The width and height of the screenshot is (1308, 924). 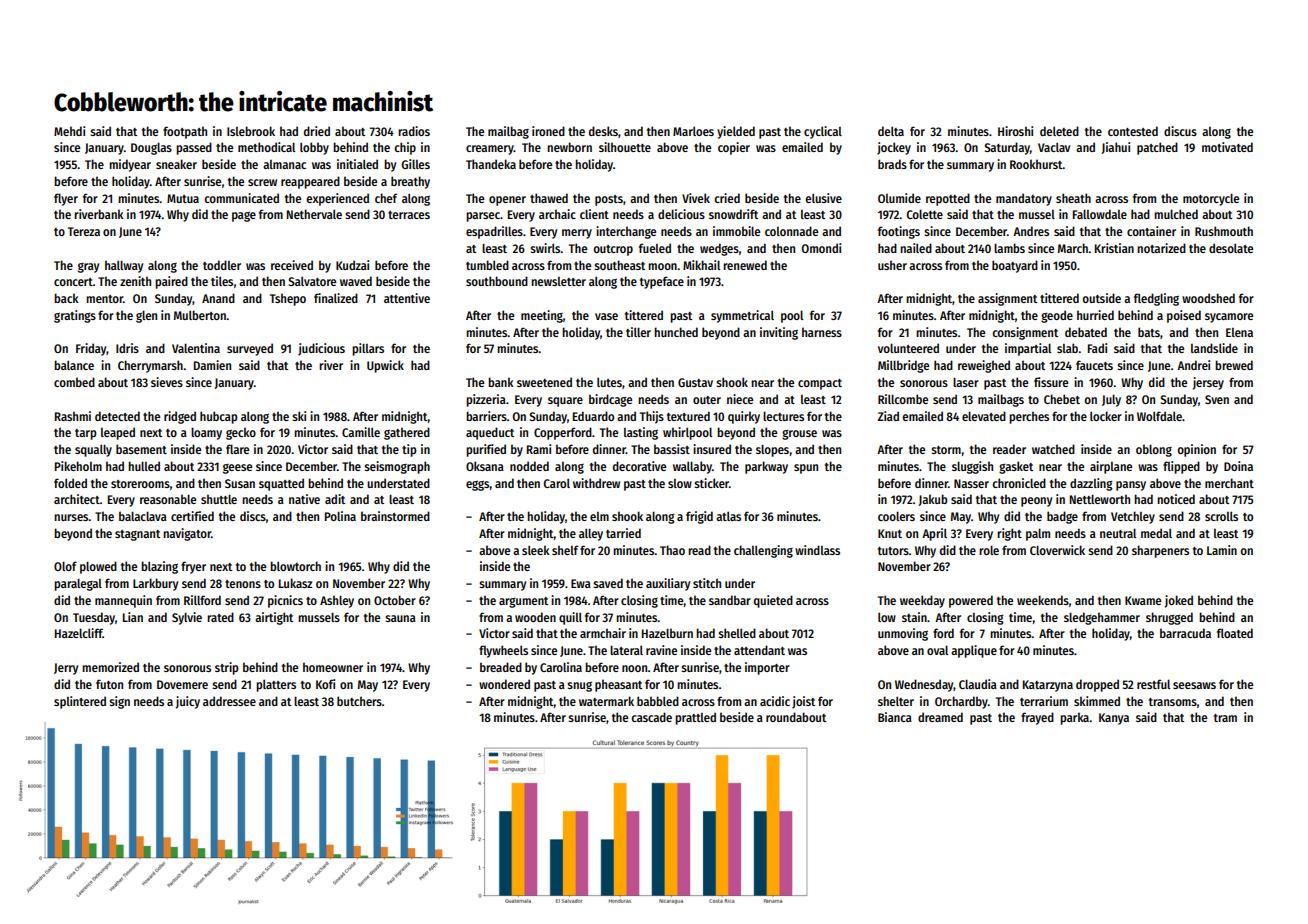 I want to click on Elena, so click(x=1239, y=332).
